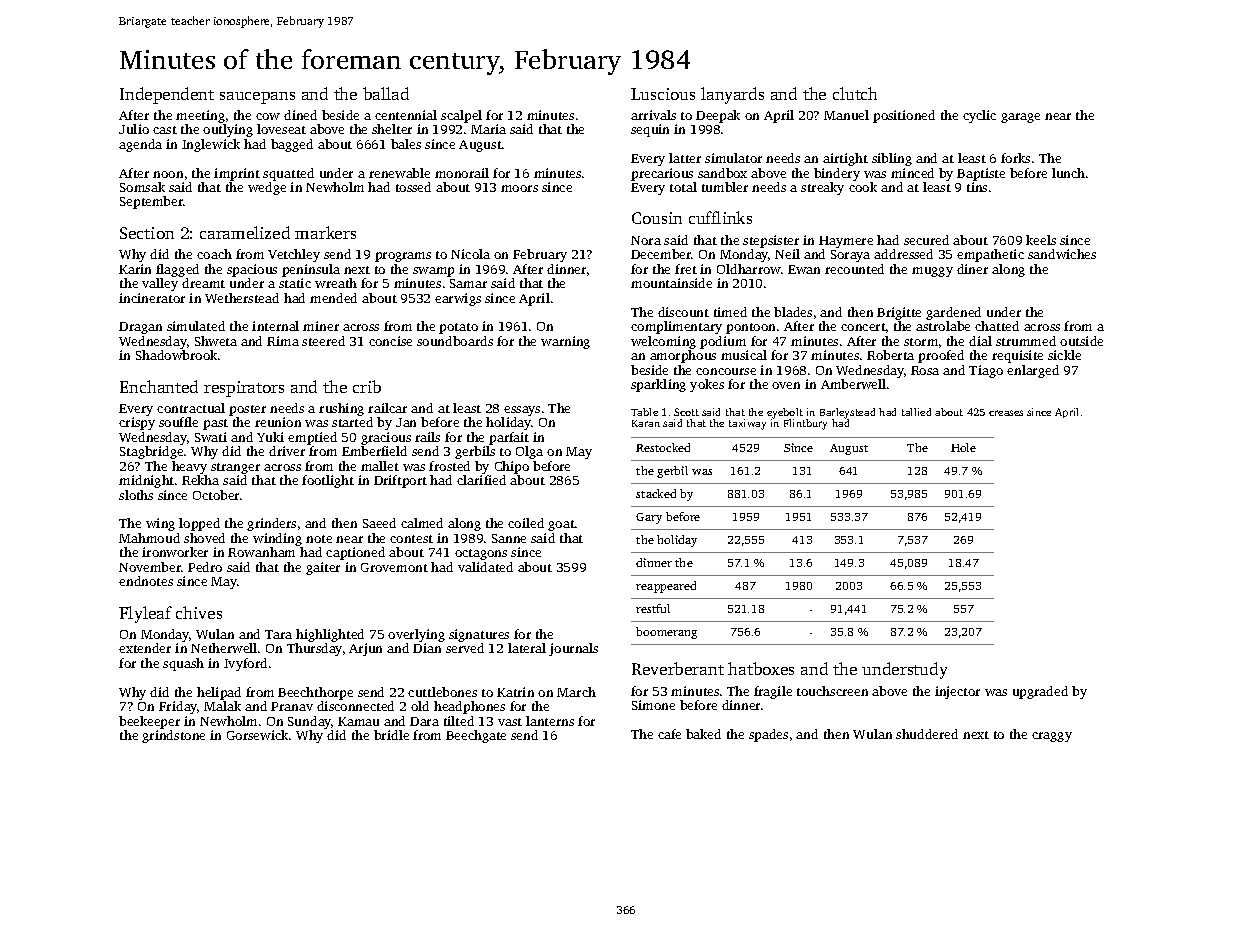 This screenshot has height=952, width=1233. Describe the element at coordinates (678, 668) in the screenshot. I see `Reverberant` at that location.
